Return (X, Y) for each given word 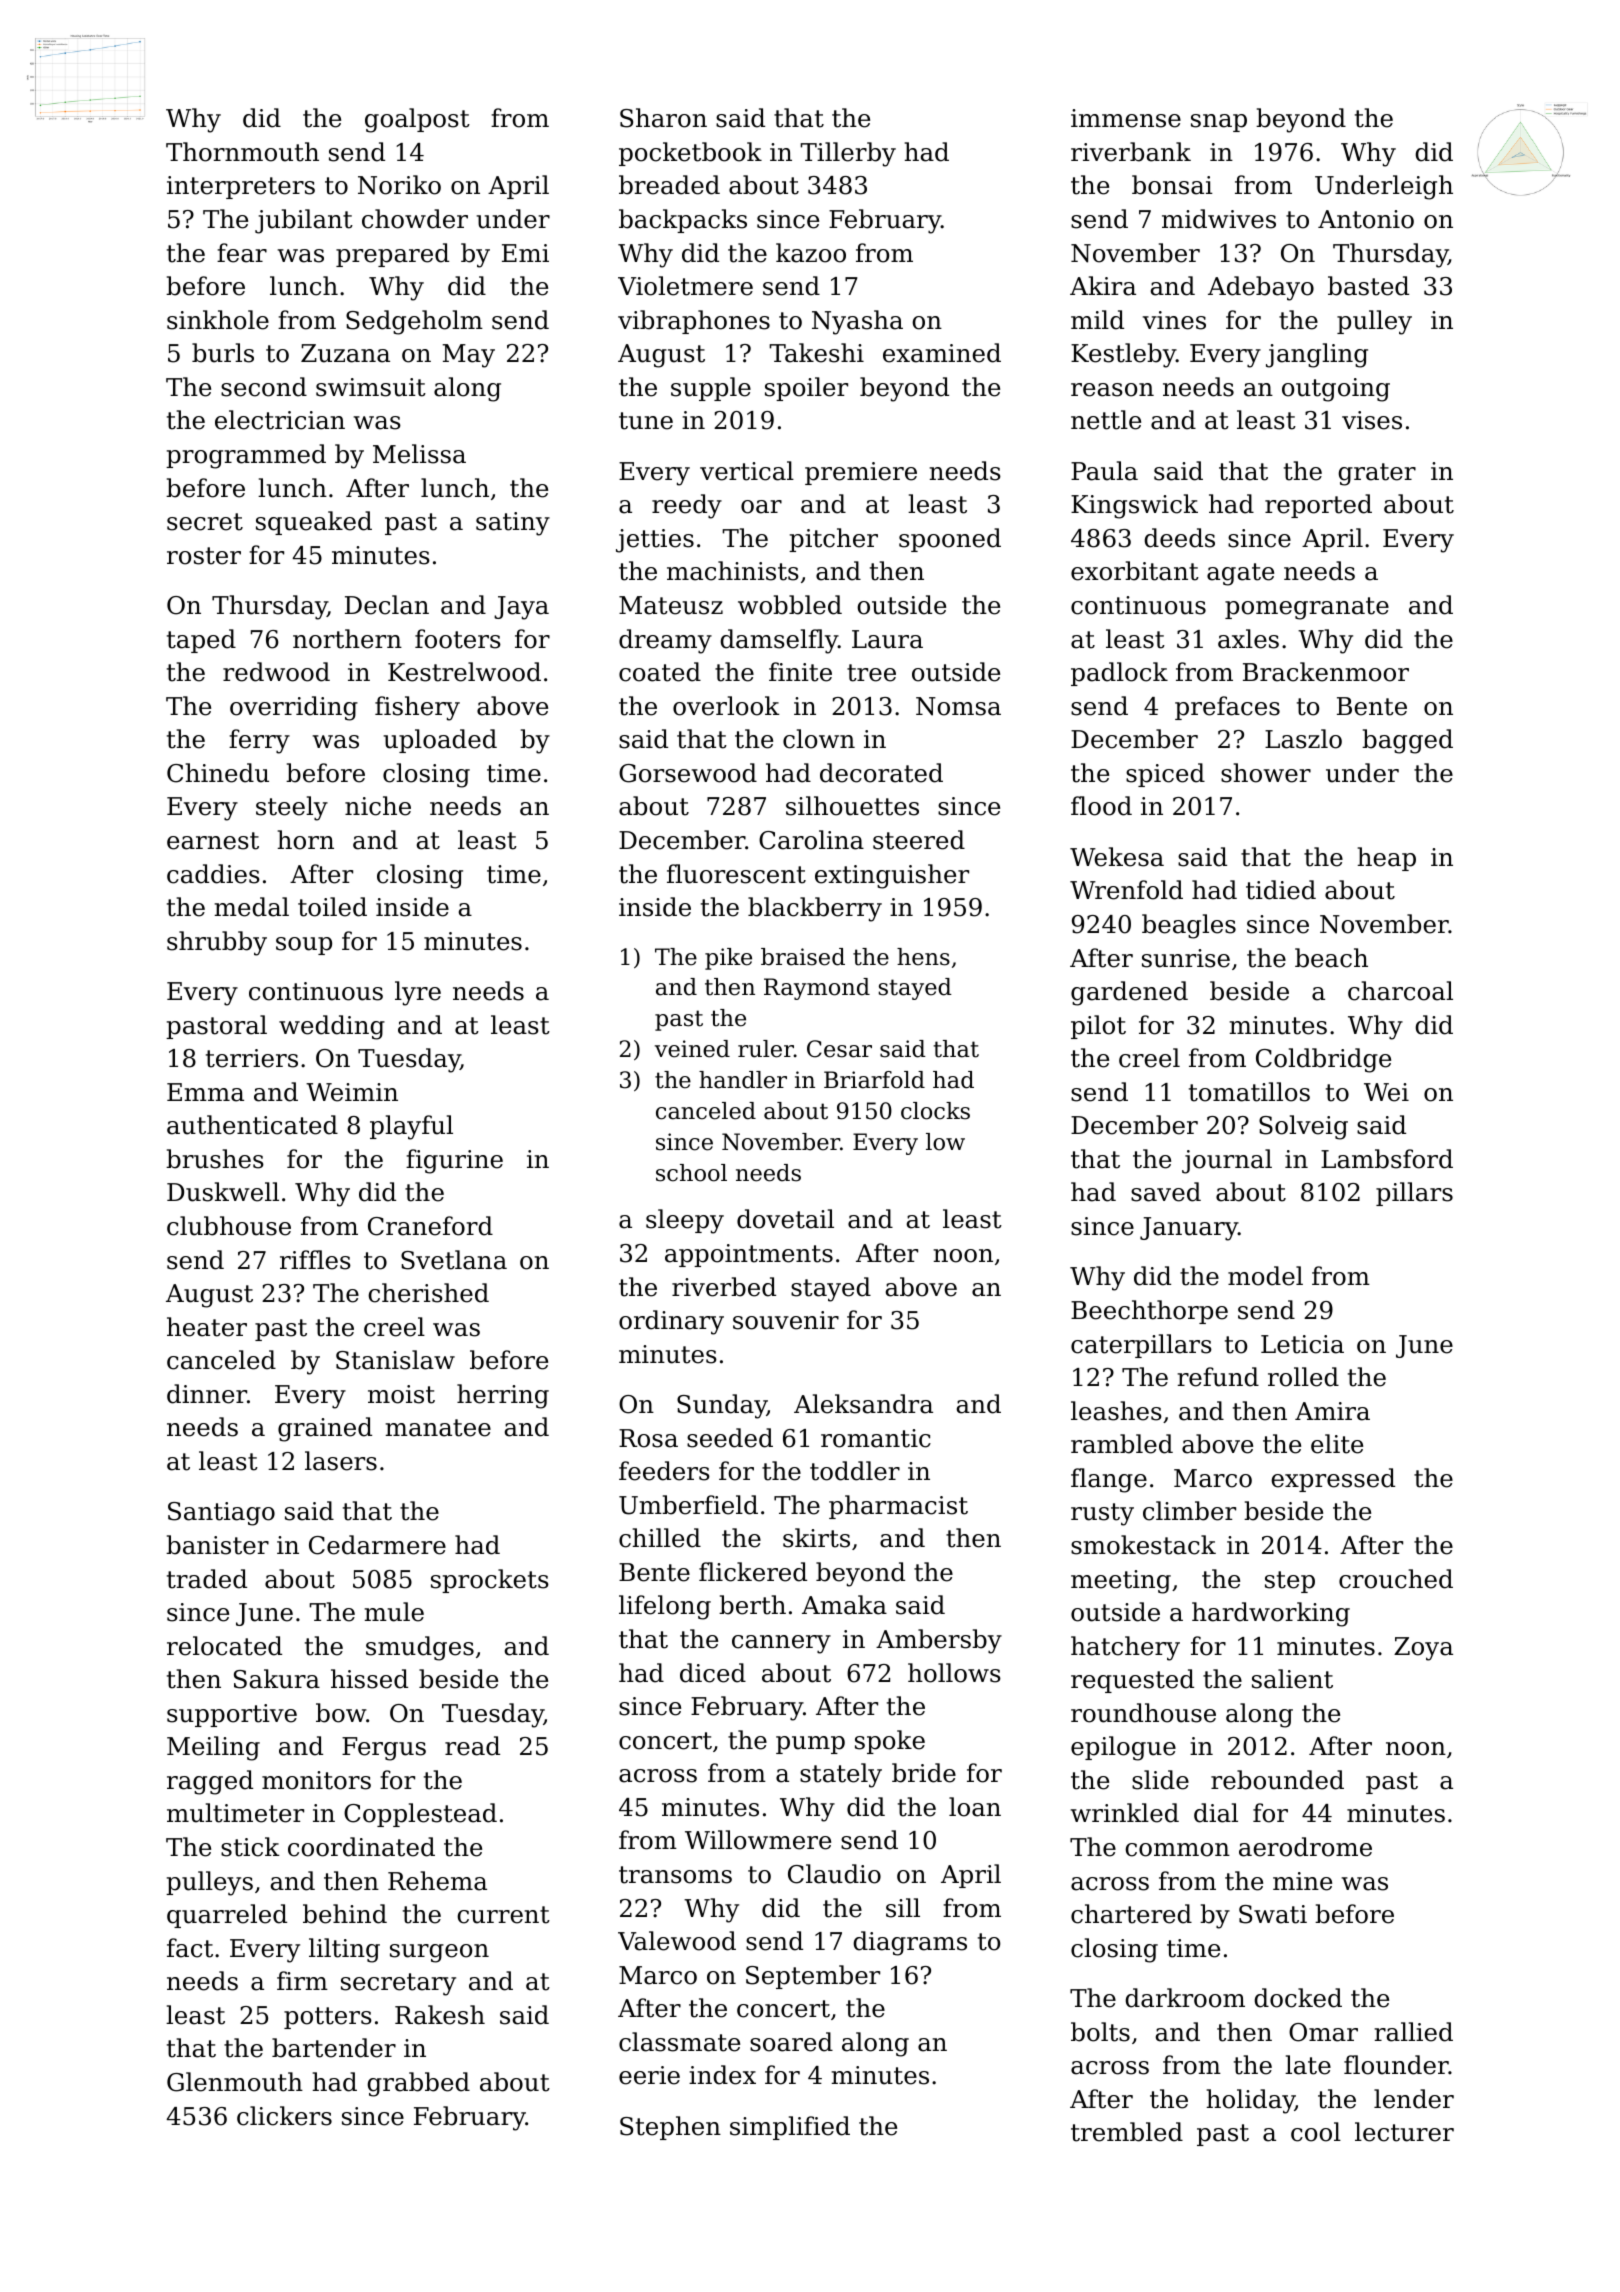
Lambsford (1387, 1159)
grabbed (418, 2084)
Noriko (399, 185)
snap (1219, 123)
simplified (790, 2128)
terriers (252, 1058)
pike (728, 959)
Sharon (663, 118)
